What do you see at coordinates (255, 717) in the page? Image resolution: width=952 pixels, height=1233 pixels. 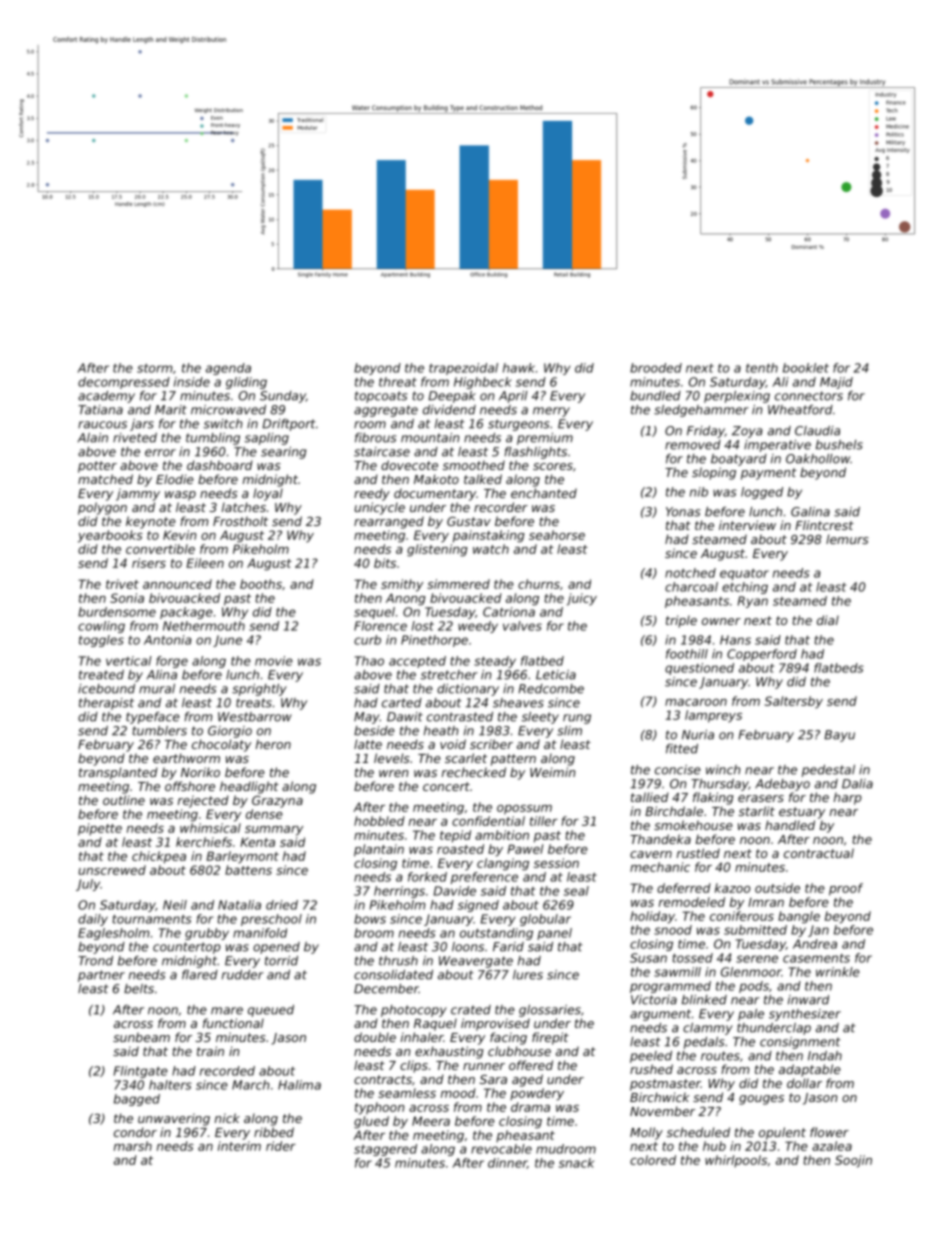 I see `Westbarrow` at bounding box center [255, 717].
